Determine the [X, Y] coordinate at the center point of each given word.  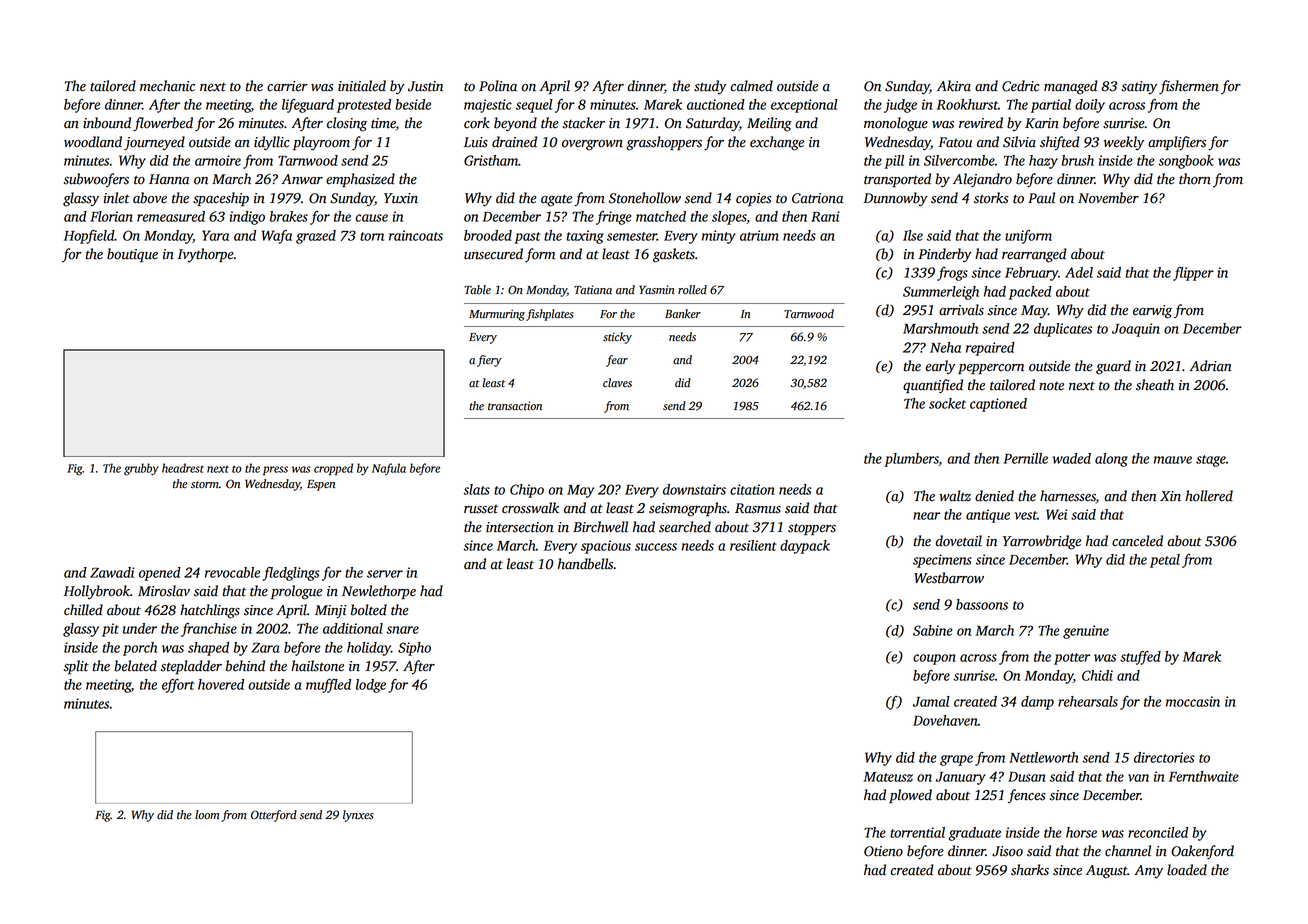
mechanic [167, 86]
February [1031, 274]
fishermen [1189, 87]
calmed [751, 86]
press [275, 470]
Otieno [883, 851]
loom [207, 814]
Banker [683, 314]
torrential [917, 832]
